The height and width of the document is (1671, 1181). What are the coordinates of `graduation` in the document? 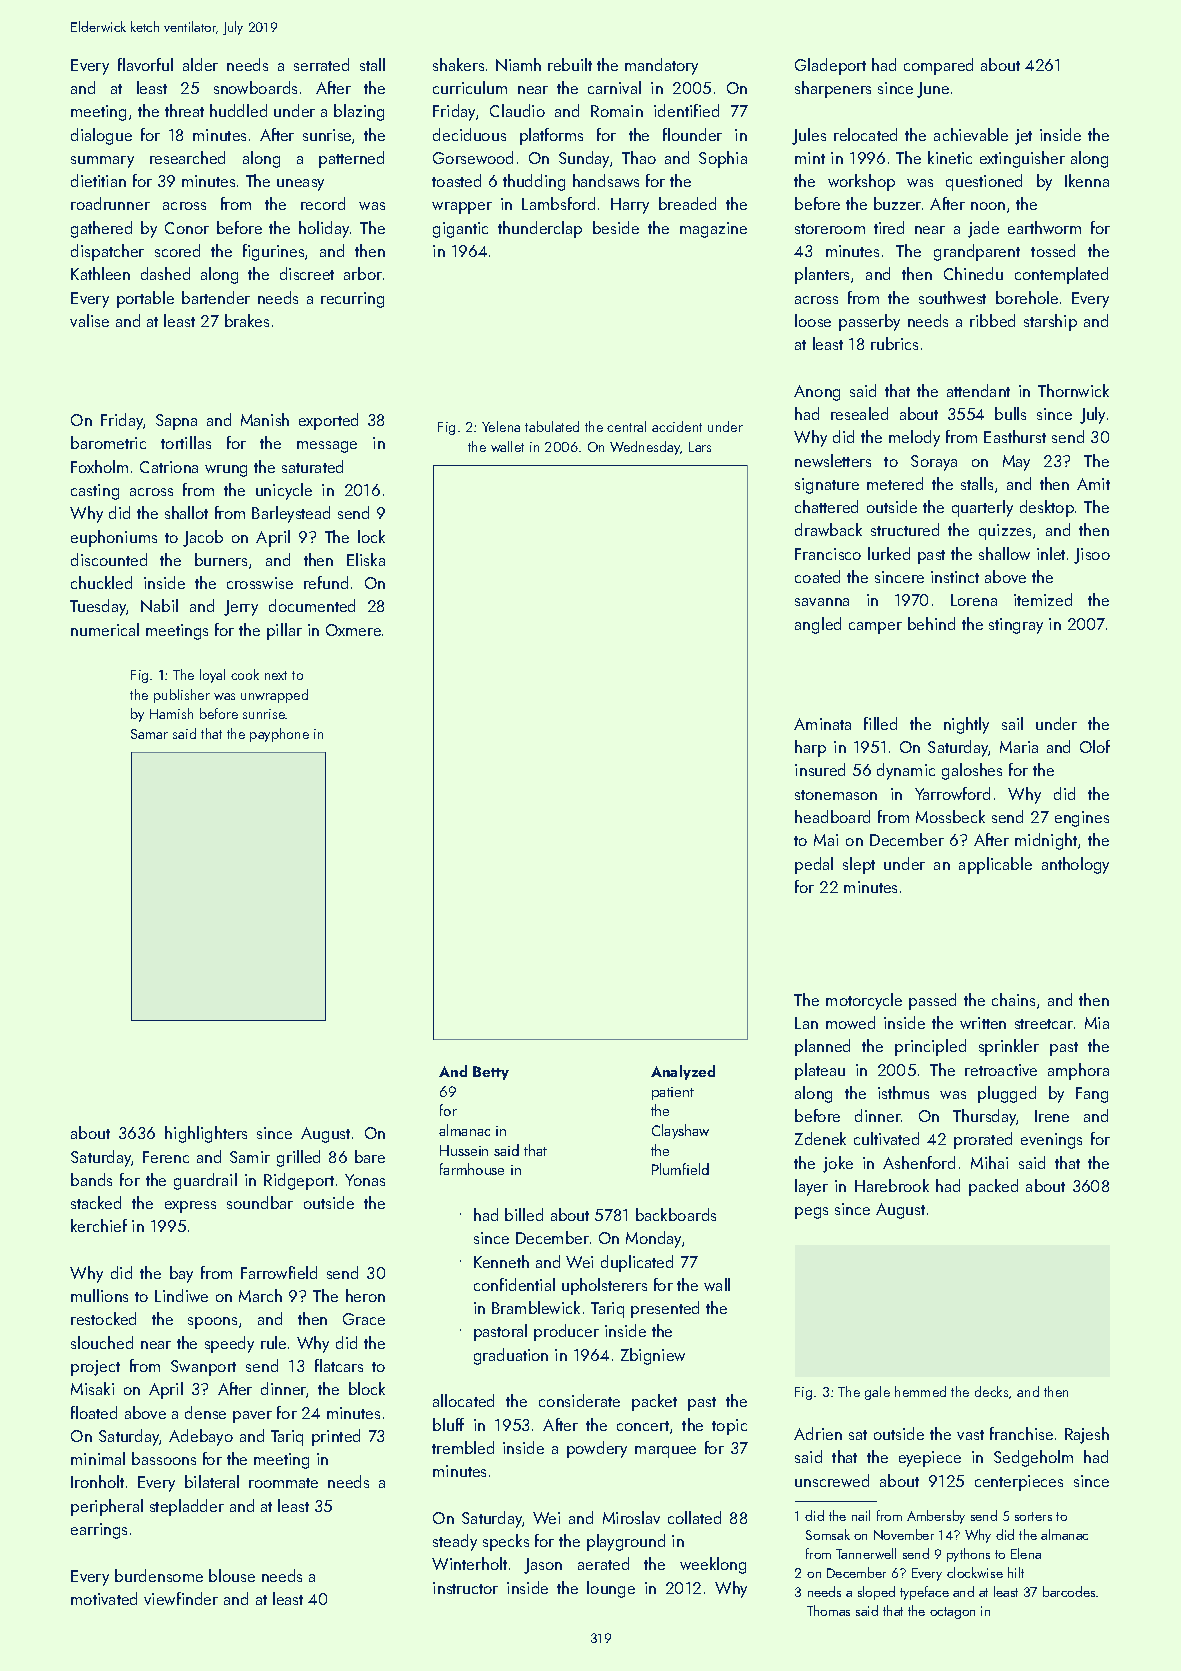 It's located at (511, 1356).
